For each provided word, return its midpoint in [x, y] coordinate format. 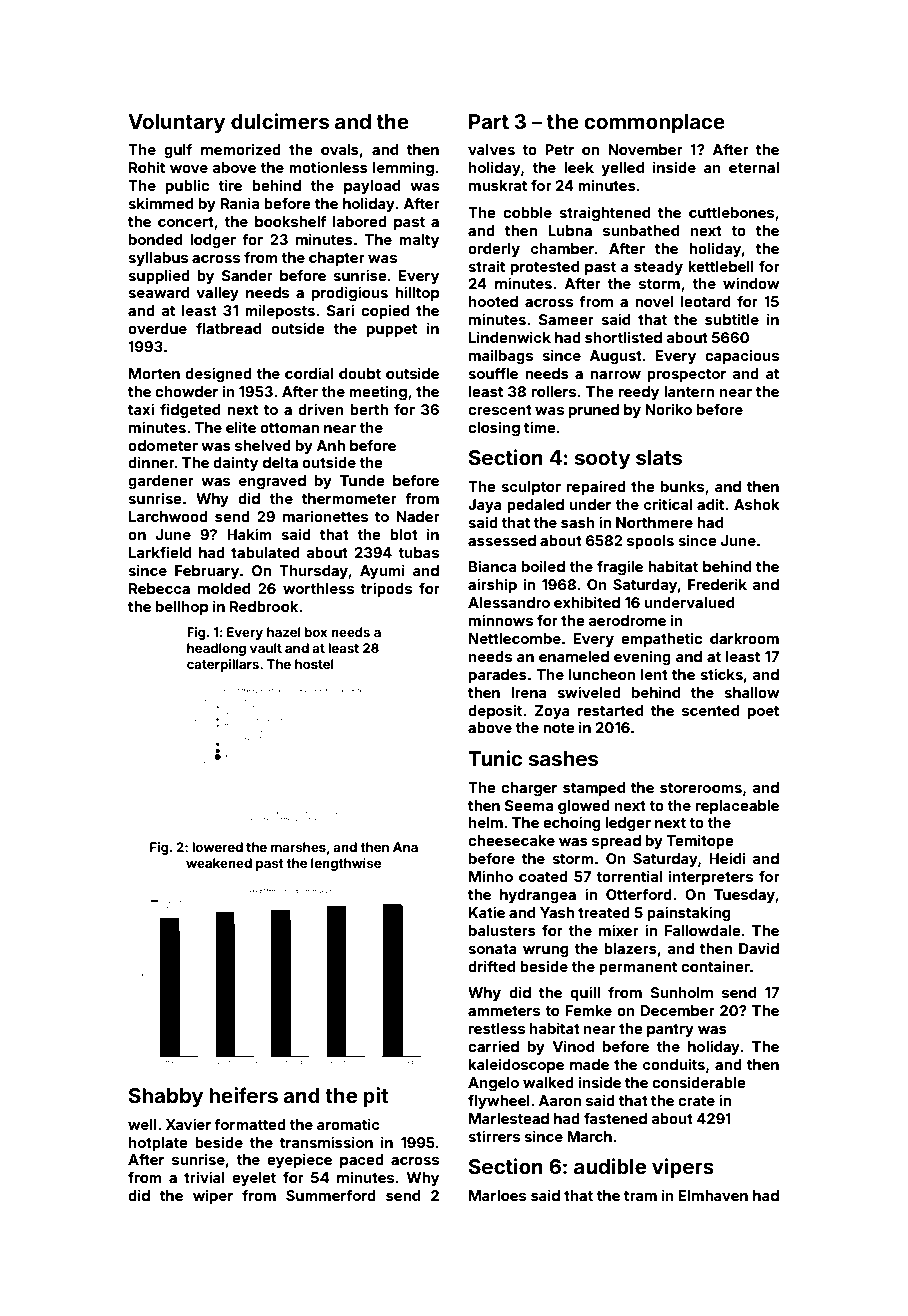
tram [640, 1196]
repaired [596, 487]
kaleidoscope [516, 1066]
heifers [243, 1095]
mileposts [280, 311]
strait [486, 266]
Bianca [492, 566]
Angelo [493, 1084]
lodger [213, 241]
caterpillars [223, 665]
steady [658, 268]
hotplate [158, 1144]
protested [545, 268]
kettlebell [721, 266]
